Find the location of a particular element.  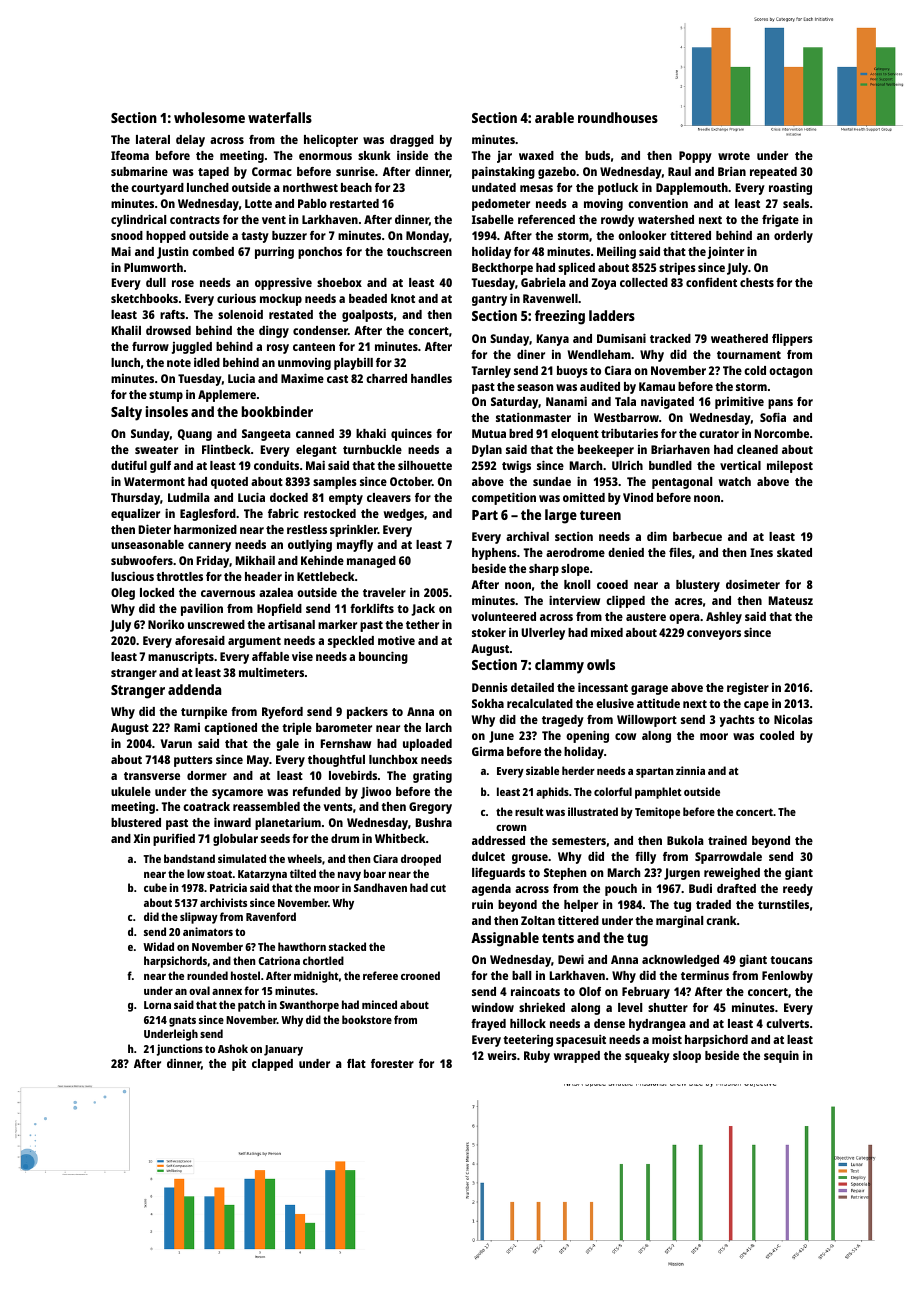

wrote is located at coordinates (734, 156).
